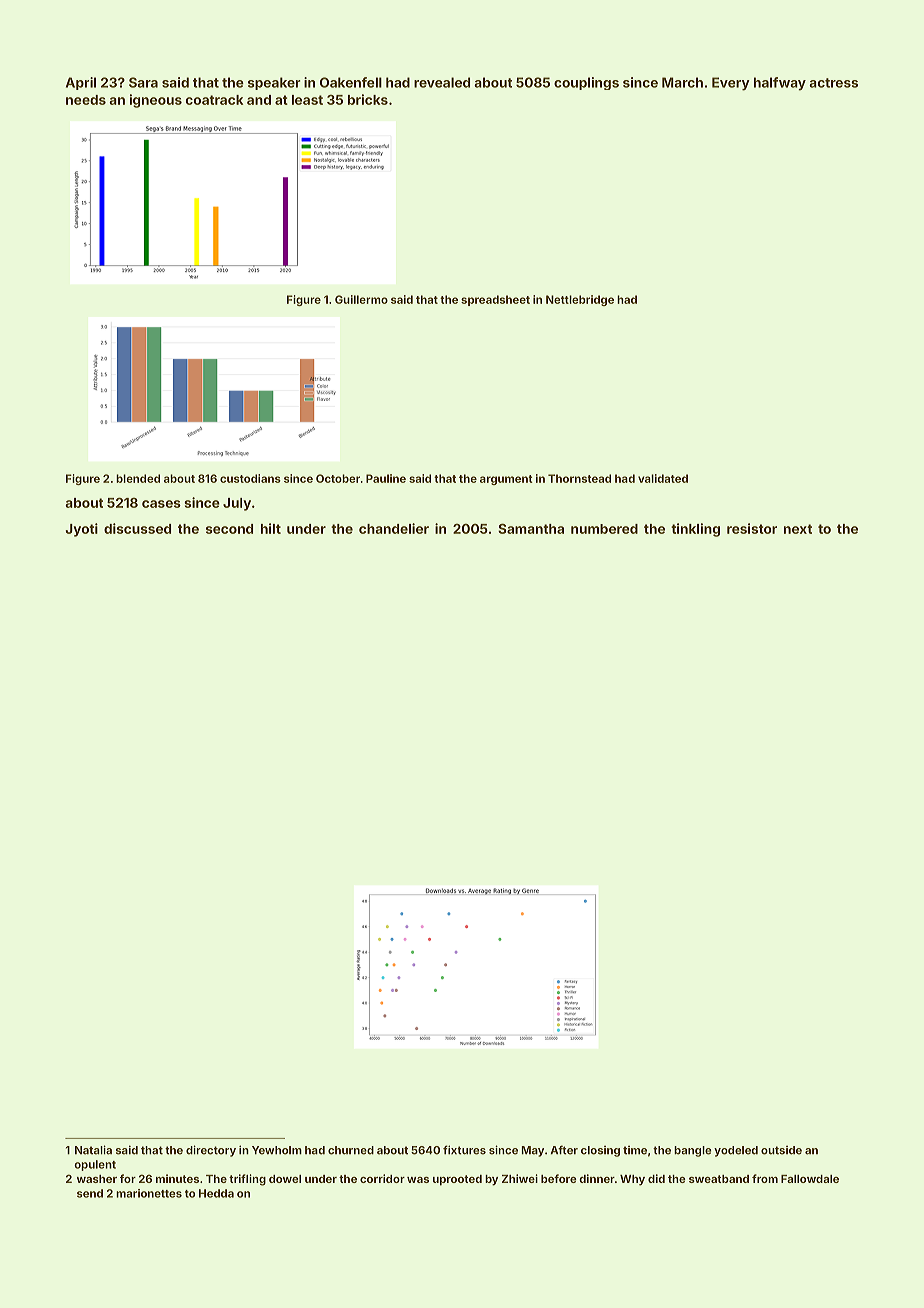 This document has width=924, height=1308. Describe the element at coordinates (798, 529) in the document. I see `next` at that location.
